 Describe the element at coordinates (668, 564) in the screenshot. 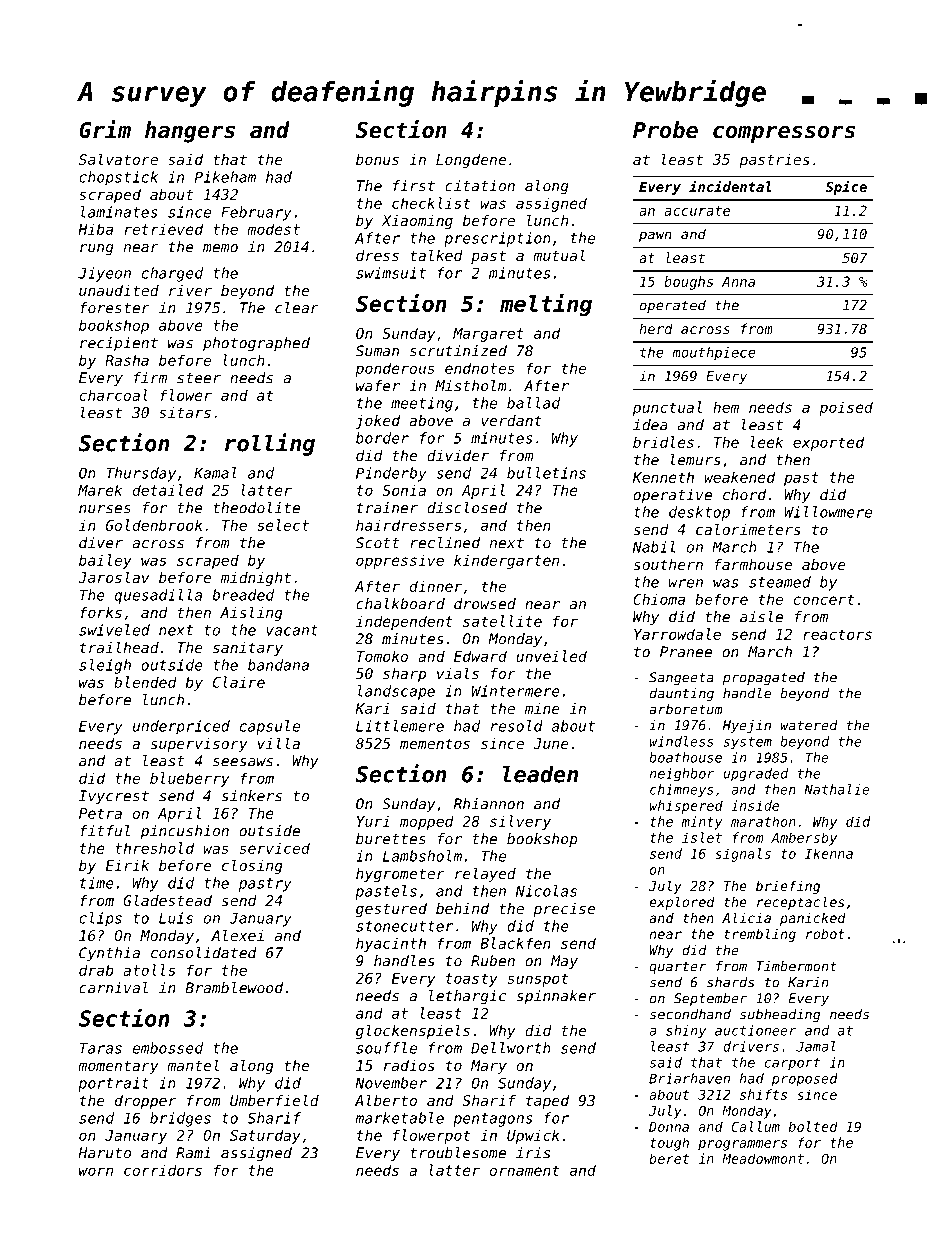

I see `southern` at that location.
